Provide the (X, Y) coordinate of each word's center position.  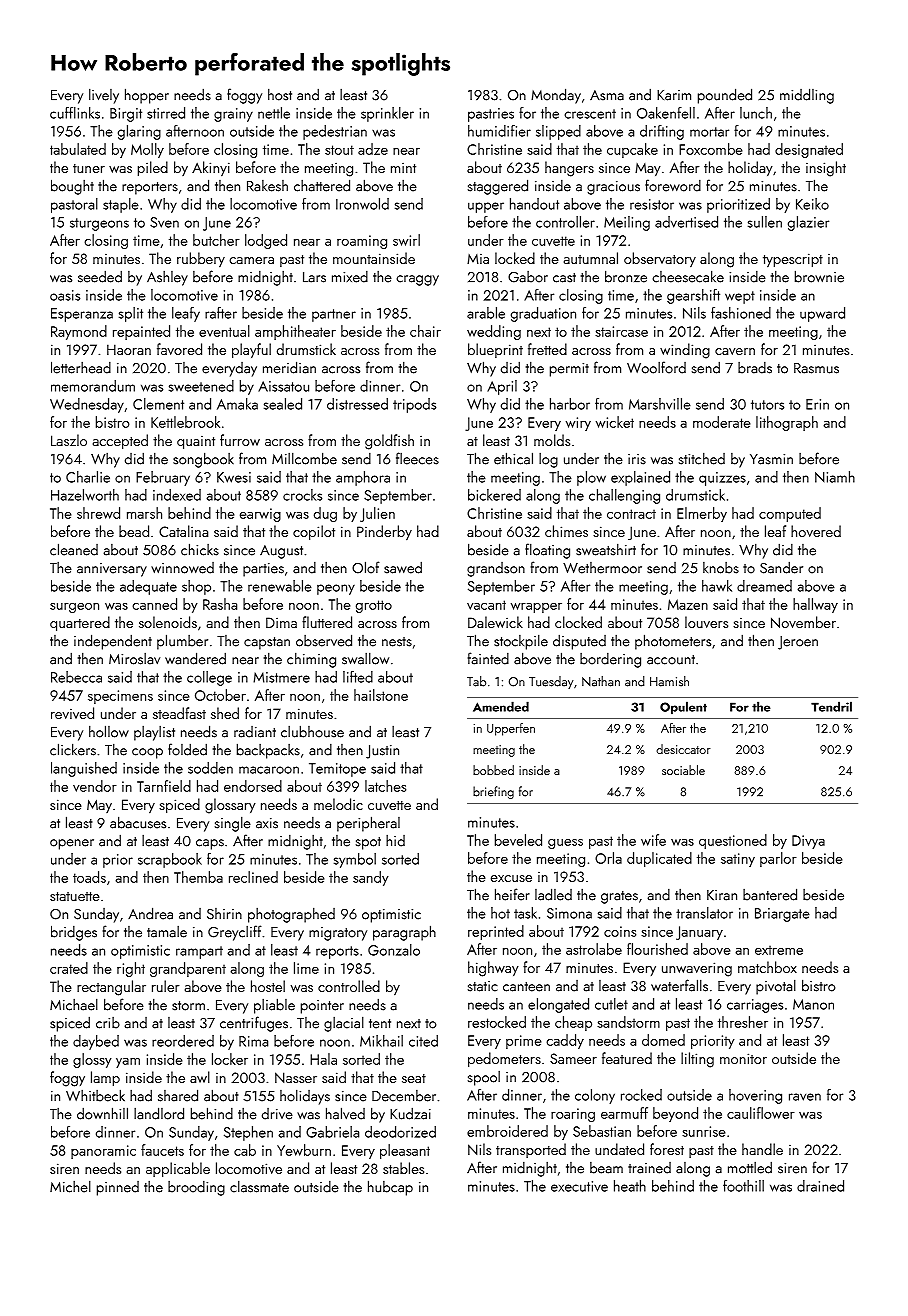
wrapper (536, 608)
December (404, 1096)
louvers (706, 622)
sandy (371, 878)
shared (178, 1095)
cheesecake (688, 276)
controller (565, 222)
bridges (74, 933)
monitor (743, 1058)
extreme (779, 950)
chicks (200, 549)
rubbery (201, 259)
